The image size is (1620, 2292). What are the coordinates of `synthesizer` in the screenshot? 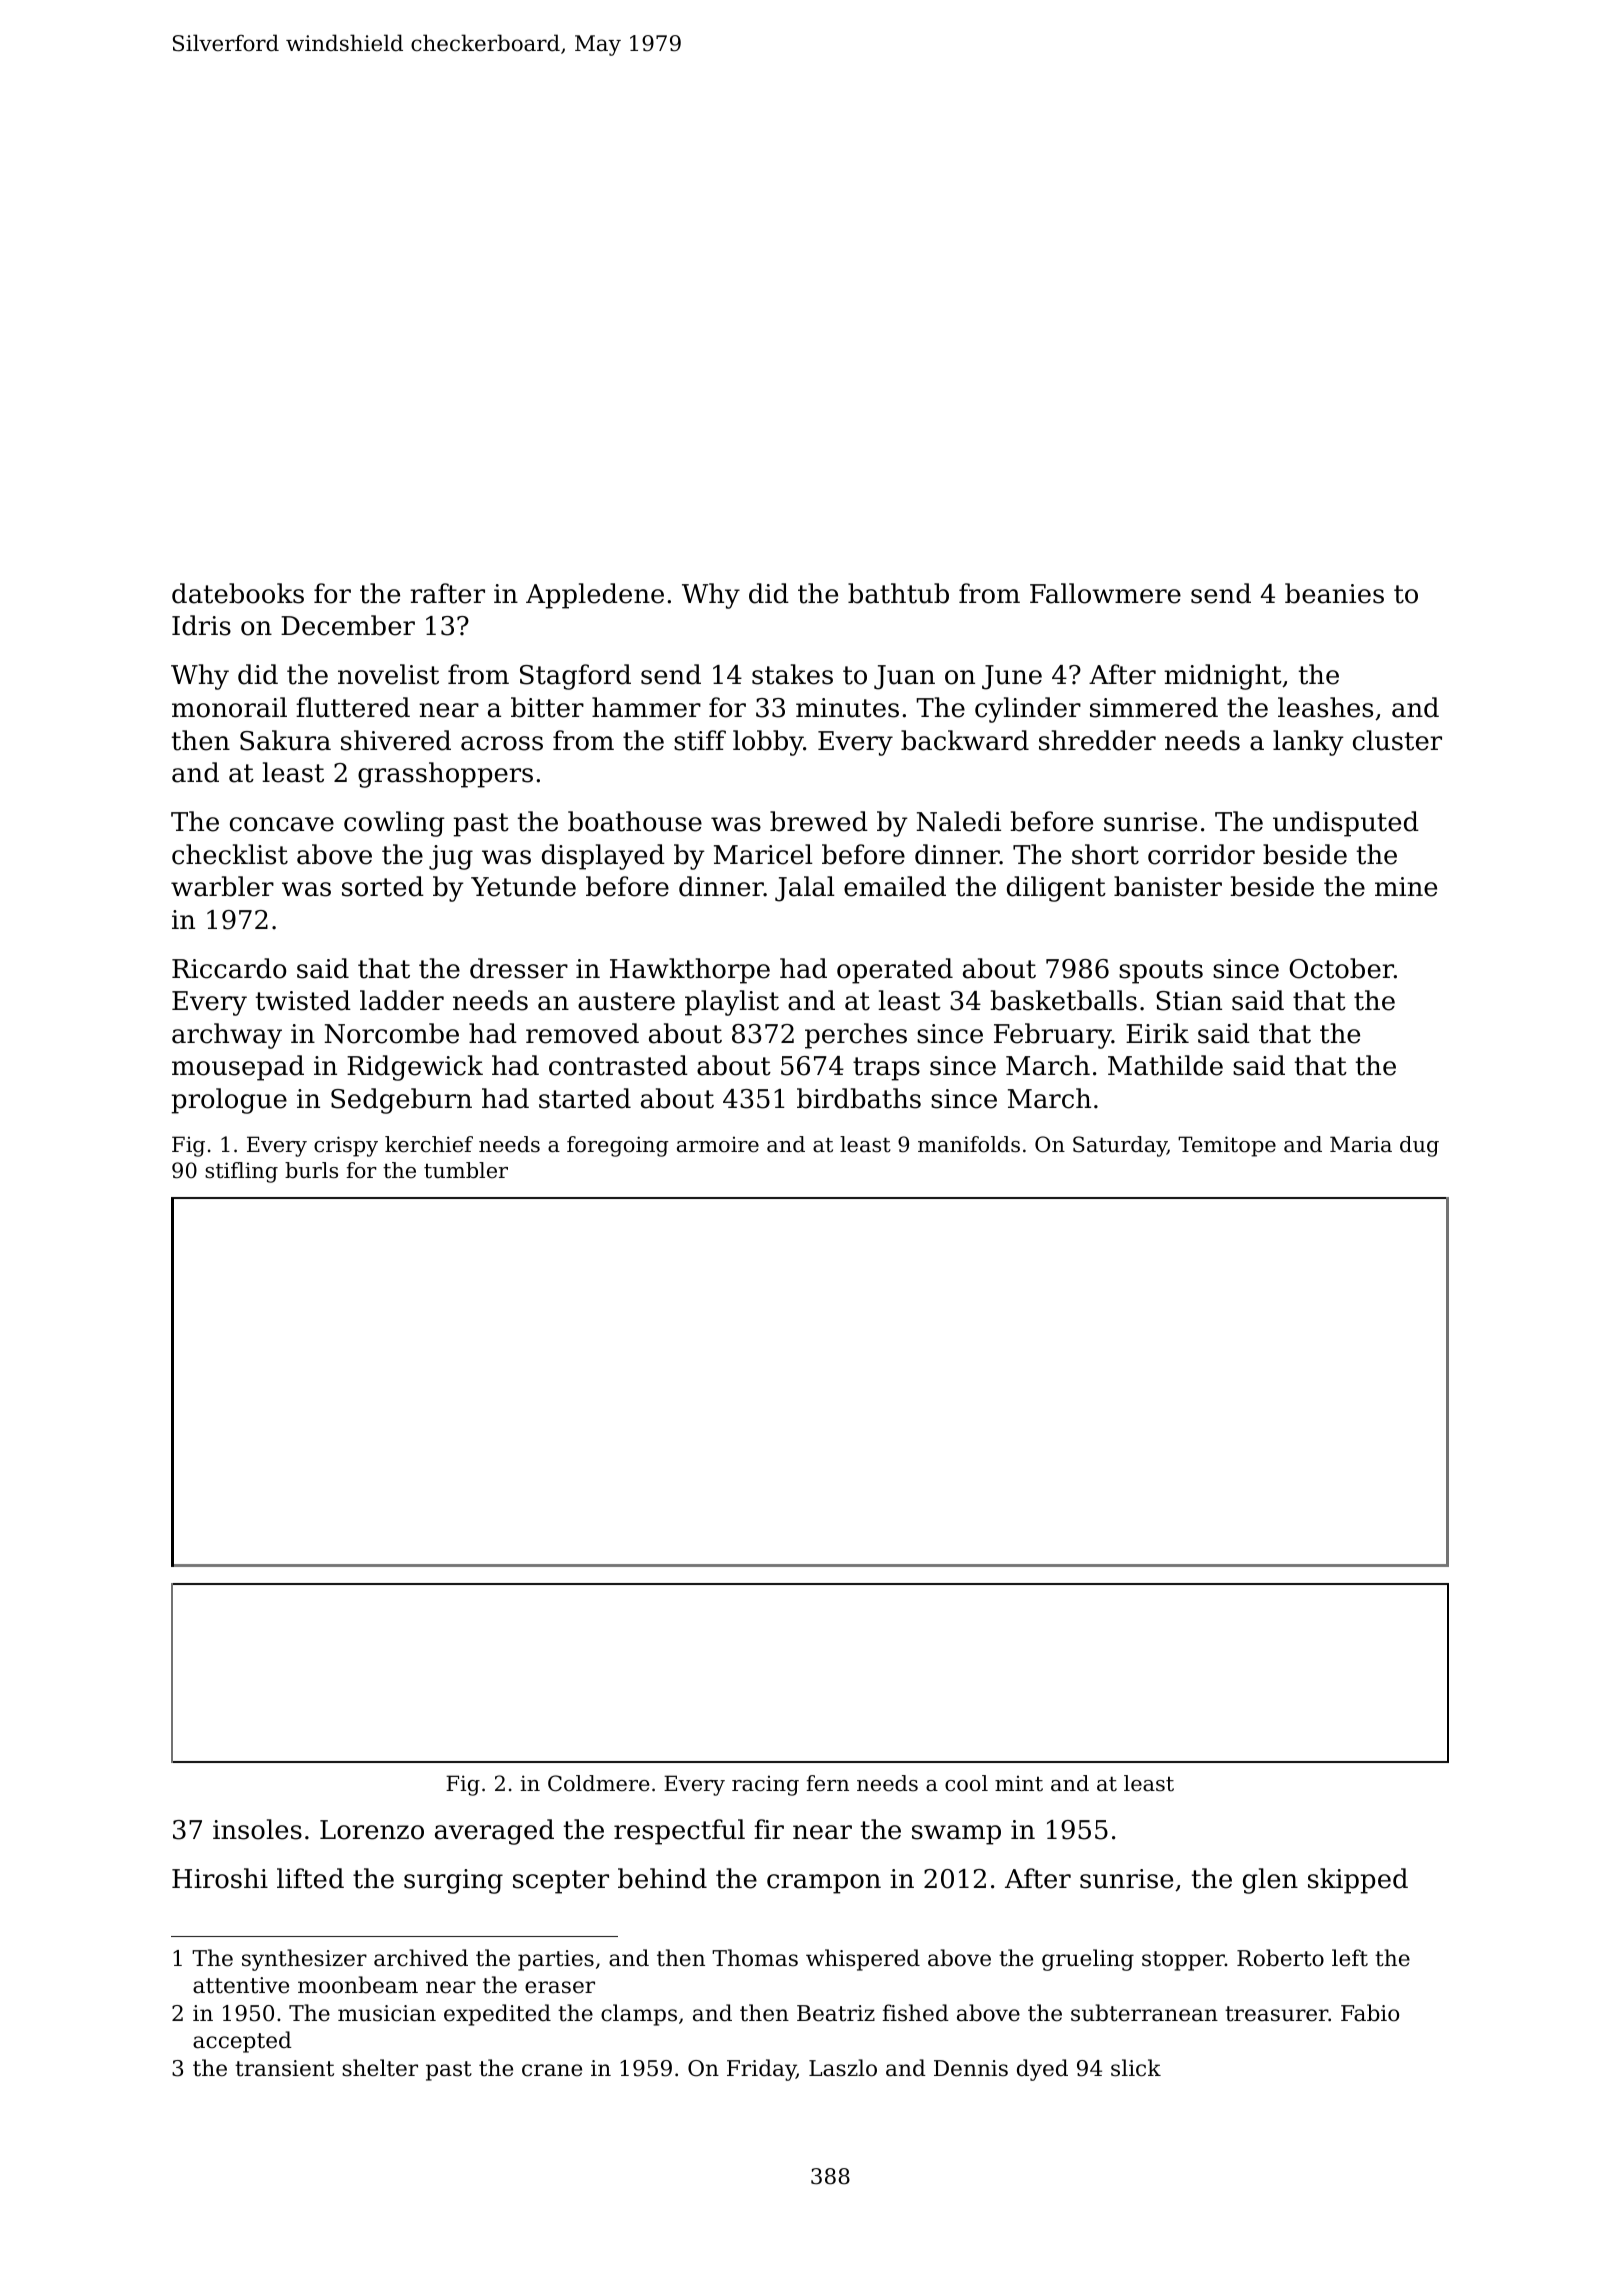 It's located at (304, 1960).
